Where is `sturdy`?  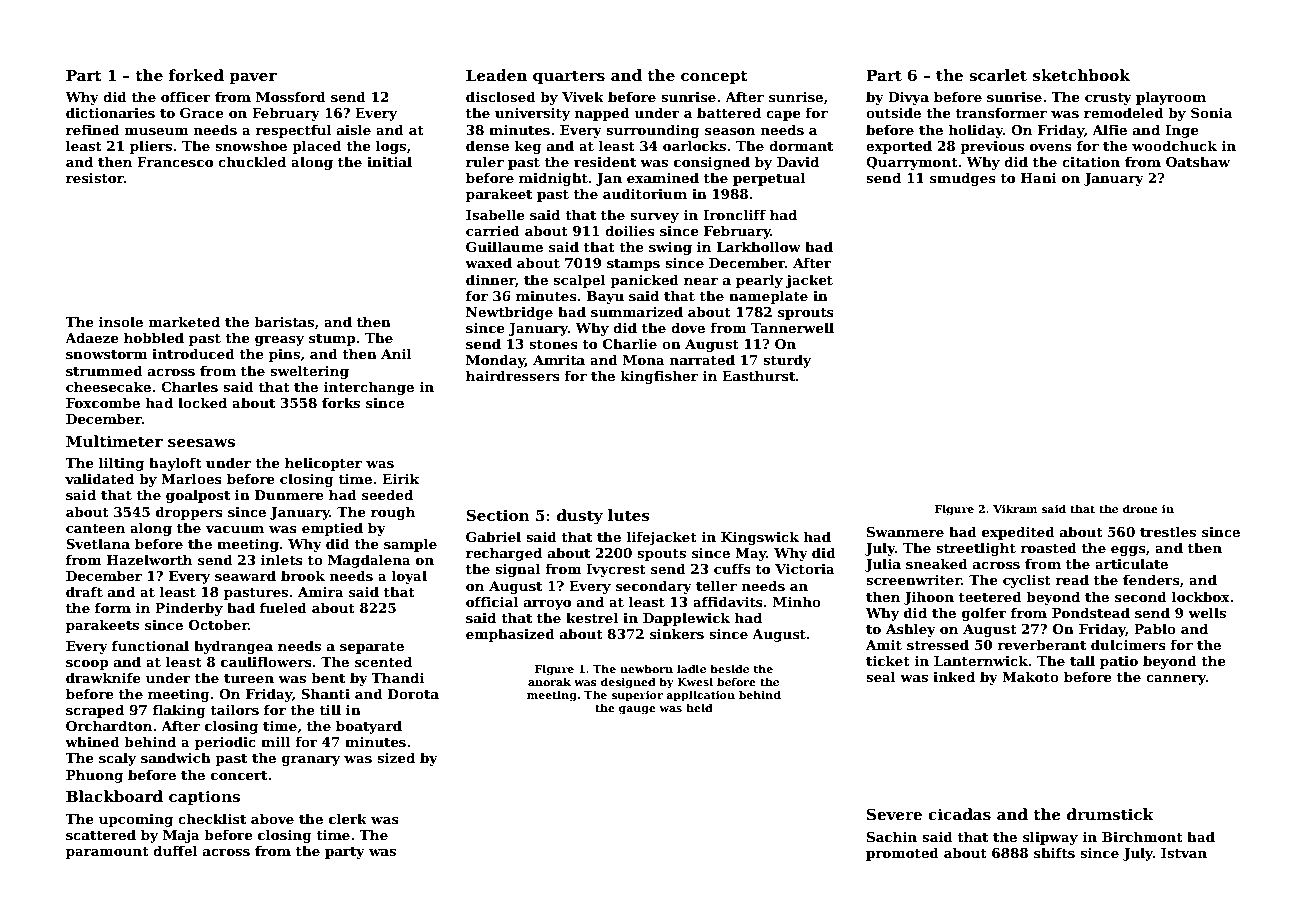 sturdy is located at coordinates (787, 361).
